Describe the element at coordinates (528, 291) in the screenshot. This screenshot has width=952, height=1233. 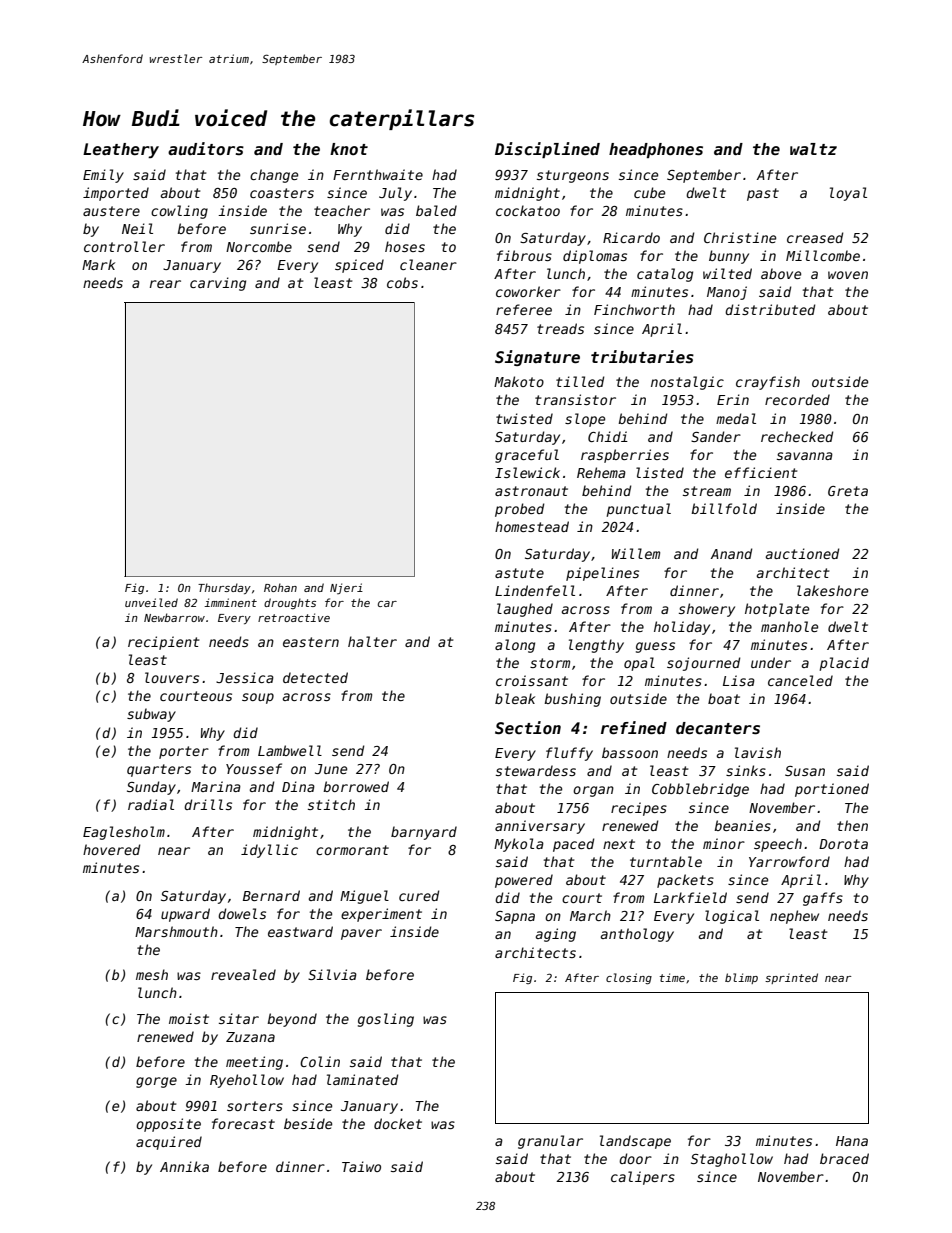
I see `coworker` at that location.
